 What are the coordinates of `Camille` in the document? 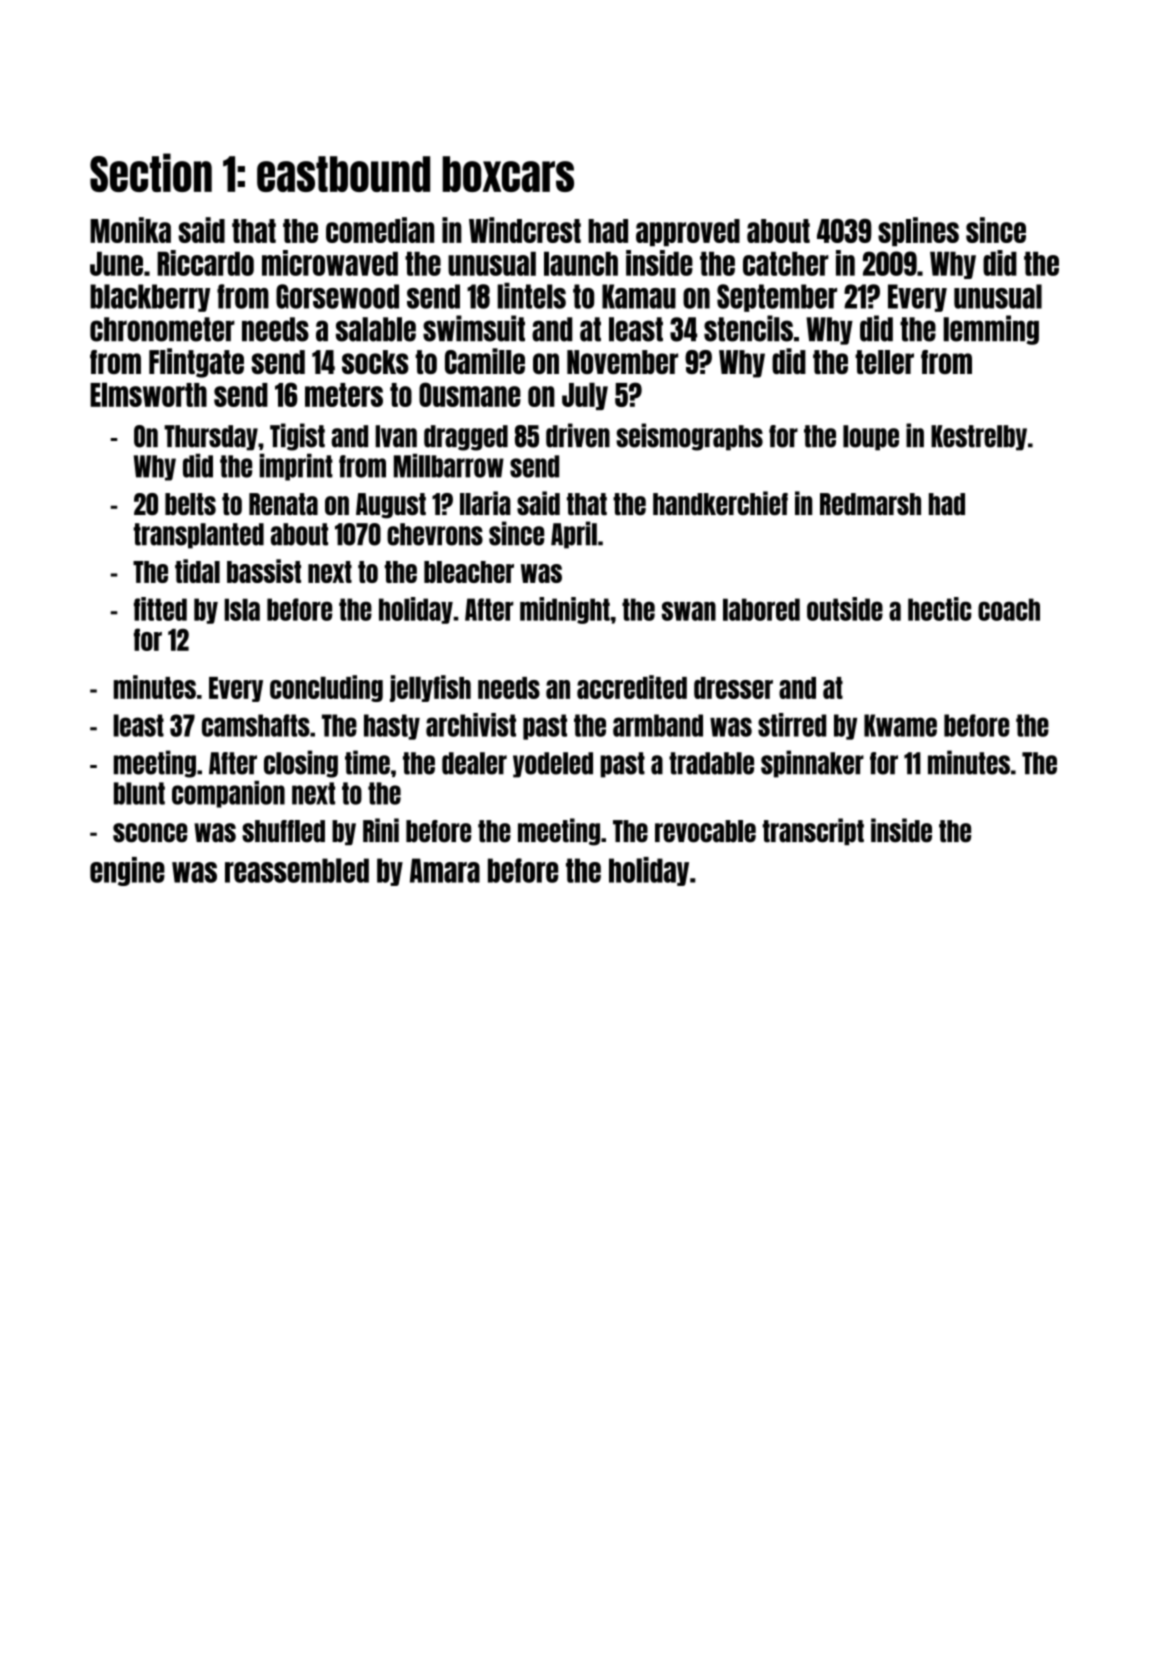 It's located at (485, 361).
